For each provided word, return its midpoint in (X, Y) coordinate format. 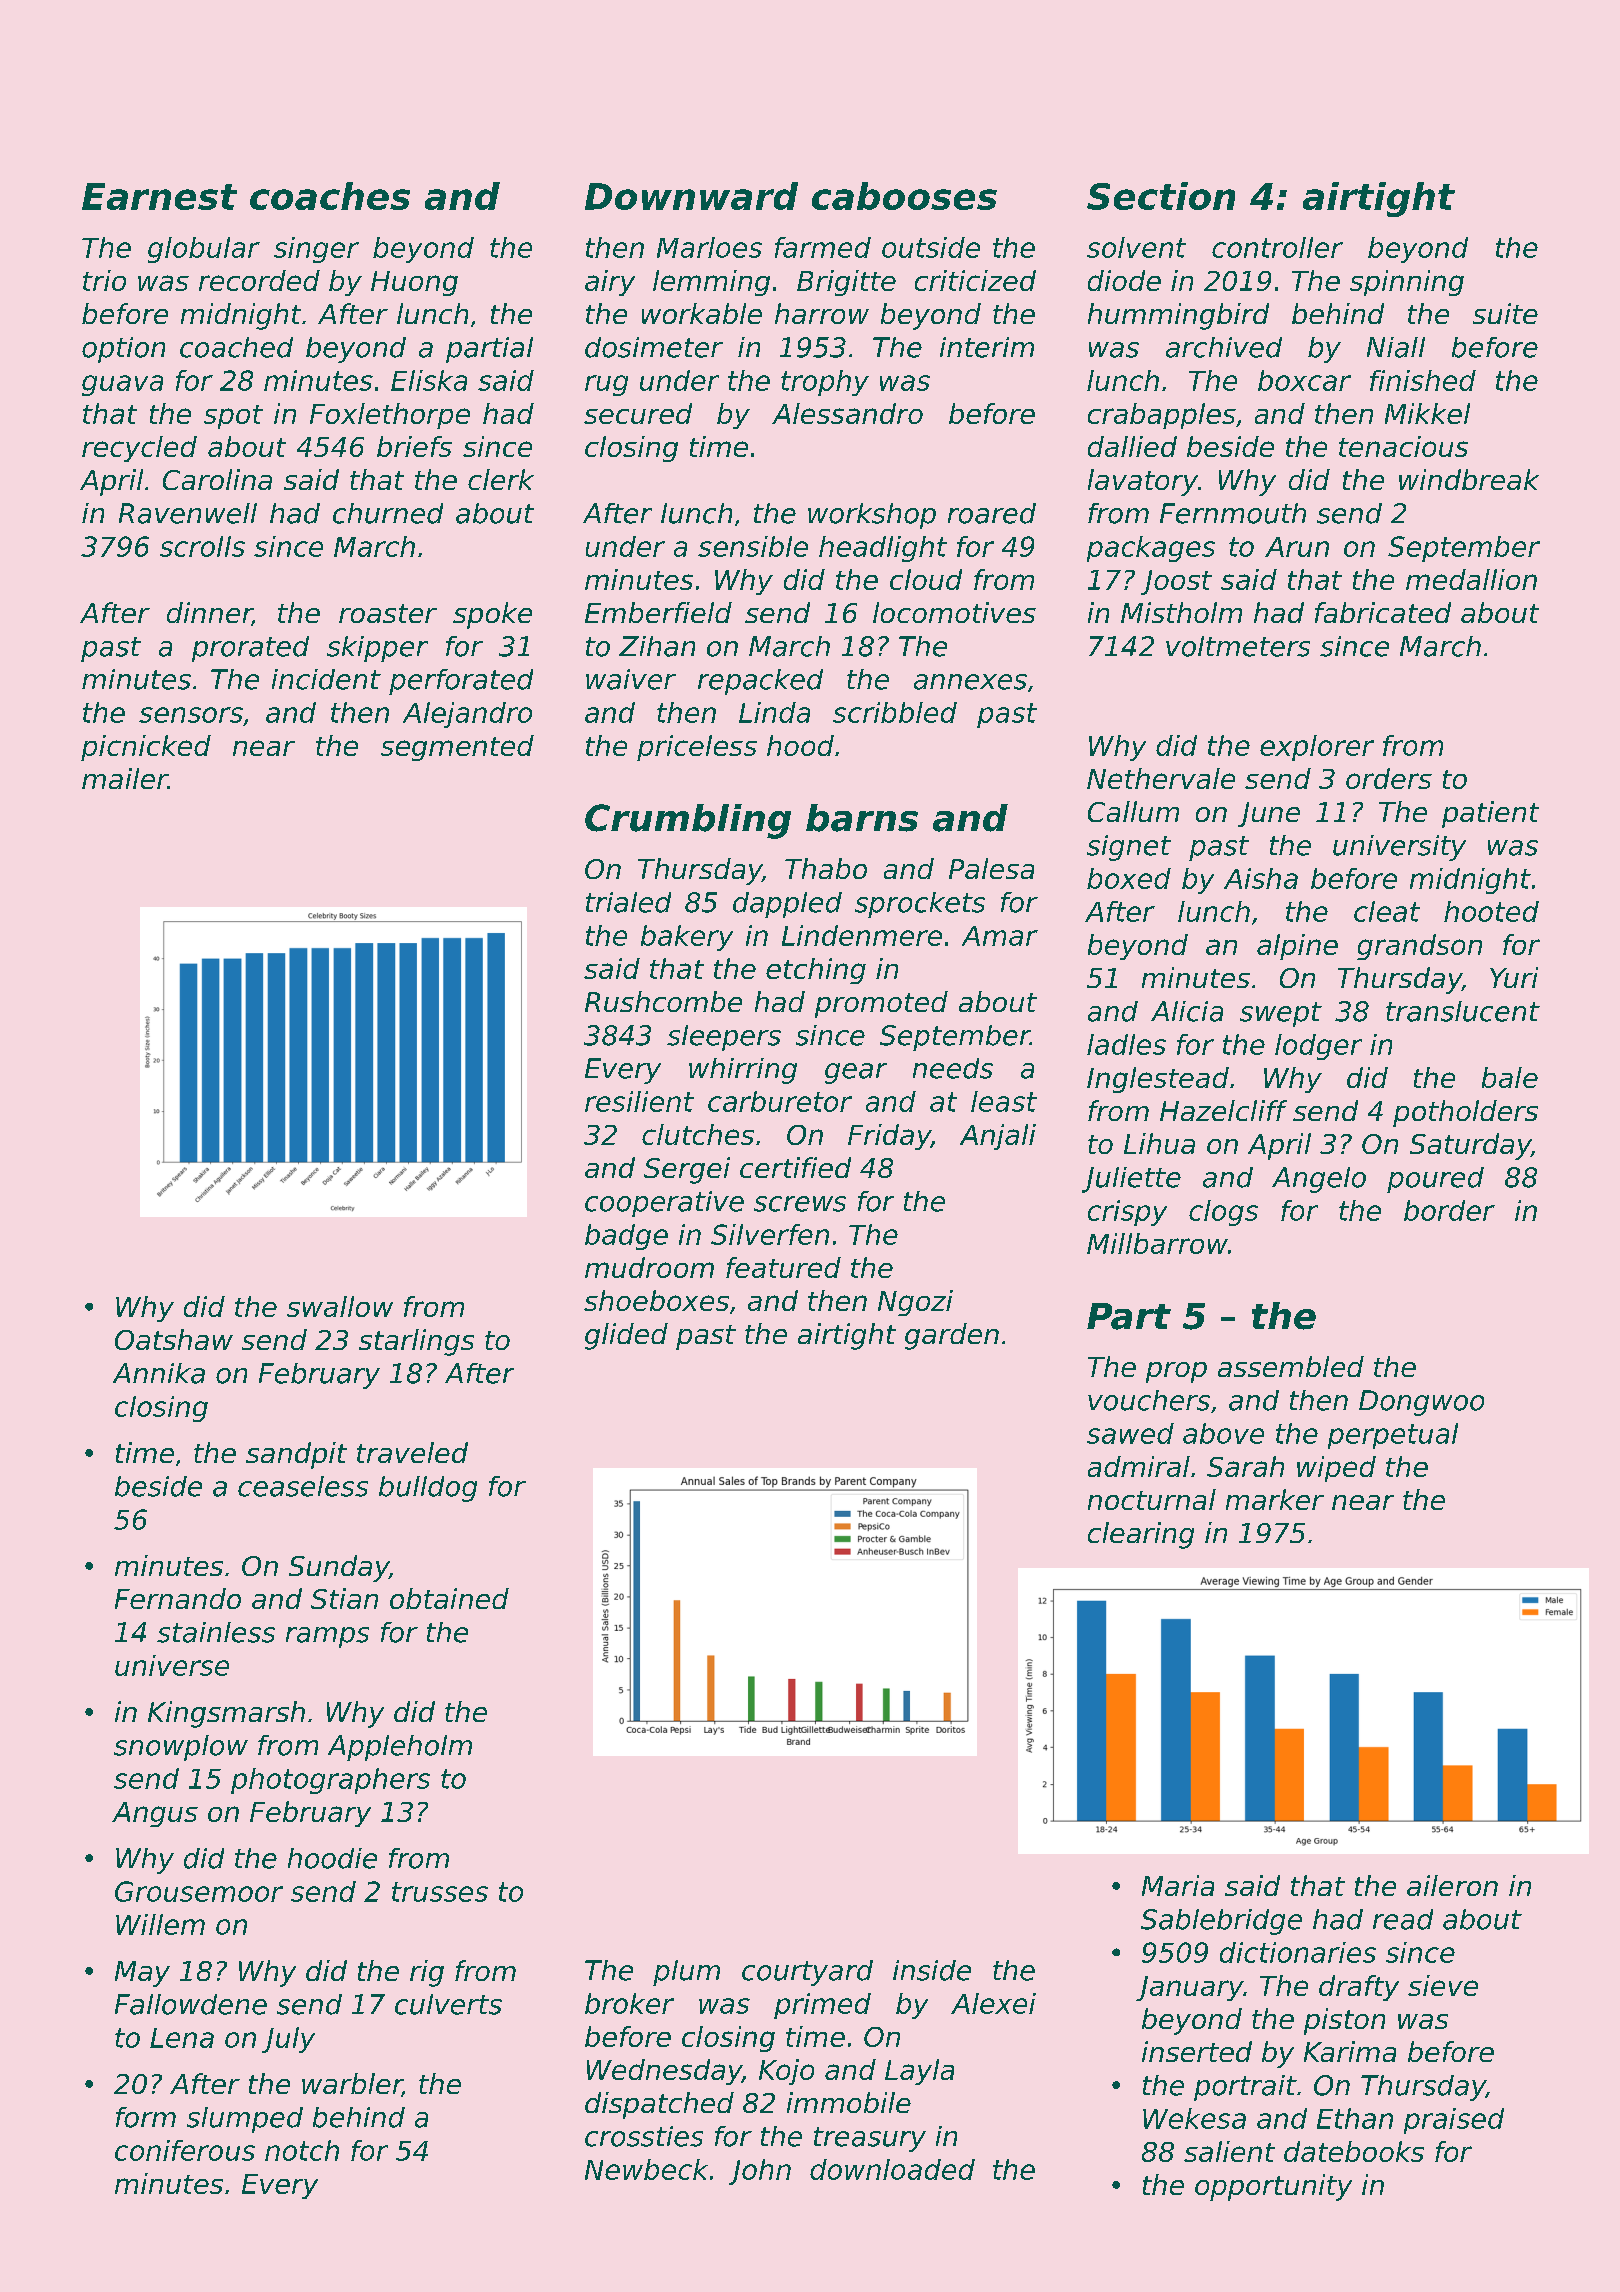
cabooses (904, 196)
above (1223, 1433)
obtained (449, 1598)
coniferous (185, 2150)
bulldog (428, 1489)
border (1449, 1210)
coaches (330, 196)
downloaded (892, 2169)
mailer (125, 778)
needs (953, 1068)
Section (1161, 196)
